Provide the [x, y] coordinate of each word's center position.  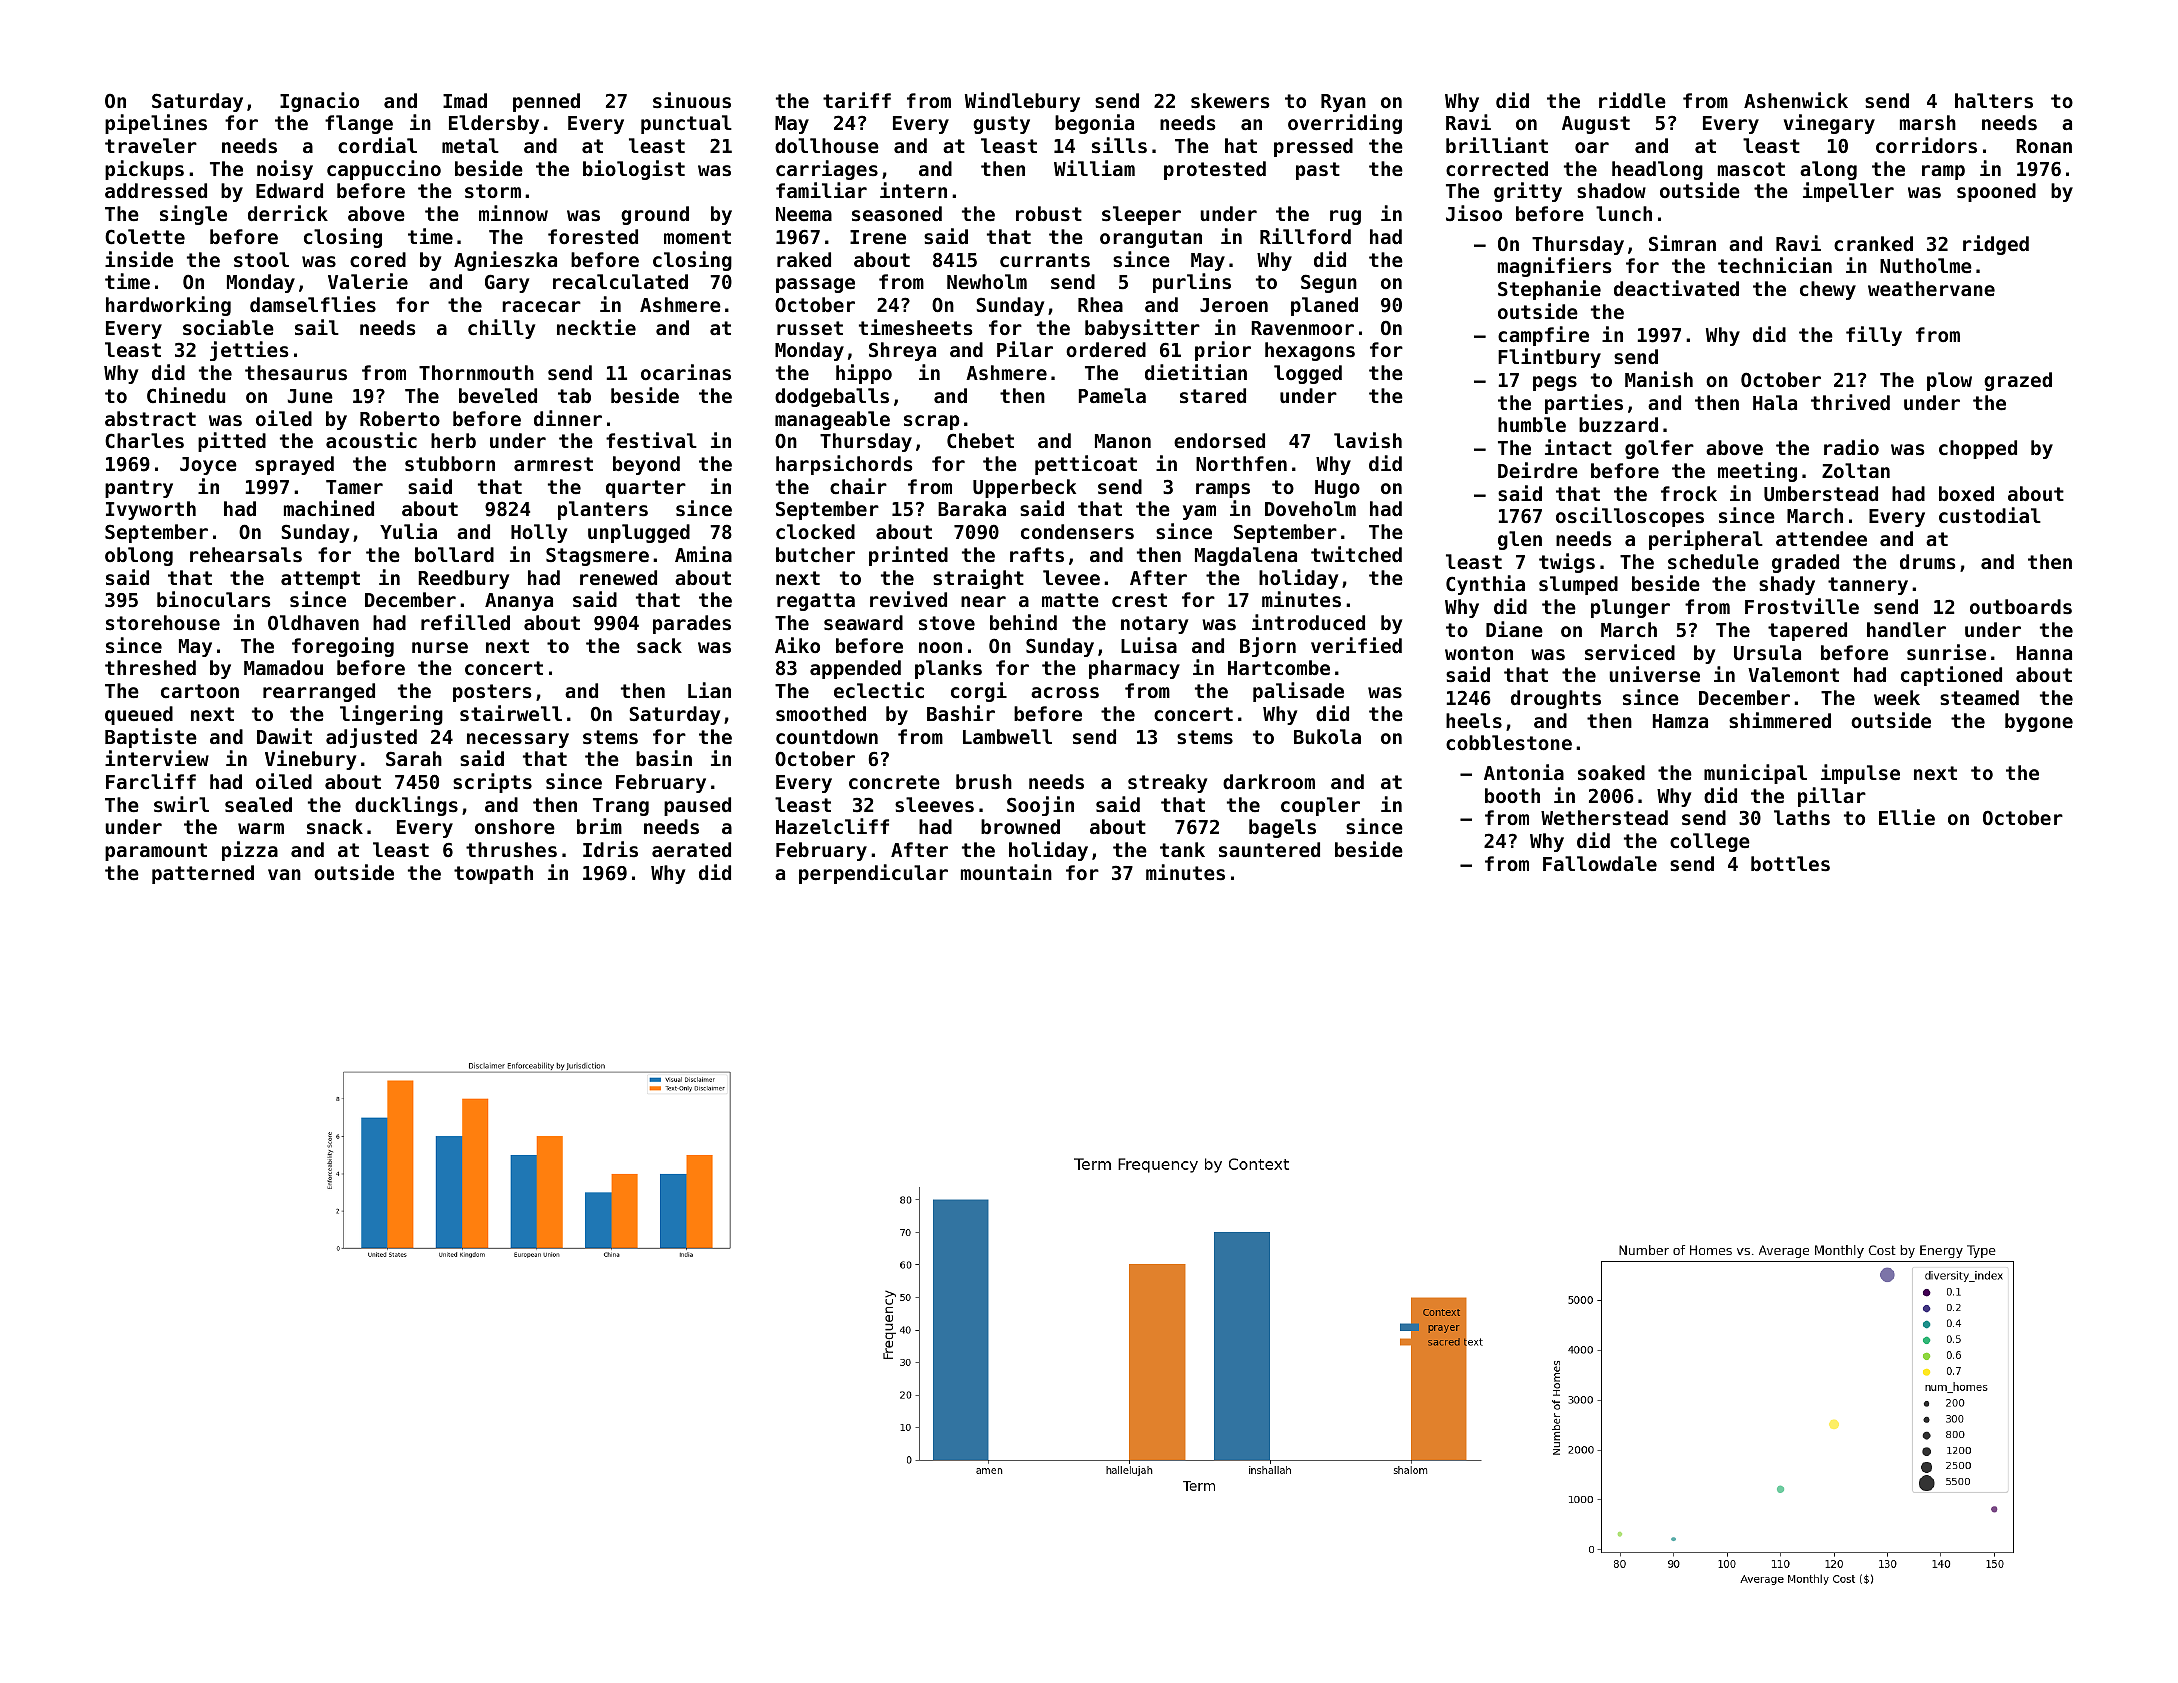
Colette [145, 236]
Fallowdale [1600, 863]
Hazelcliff [832, 826]
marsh [1928, 123]
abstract [150, 419]
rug [1345, 217]
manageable [832, 420]
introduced [1308, 622]
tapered [1807, 631]
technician [1775, 265]
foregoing [343, 647]
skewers [1230, 101]
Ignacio [319, 102]
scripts [492, 783]
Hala [1775, 402]
